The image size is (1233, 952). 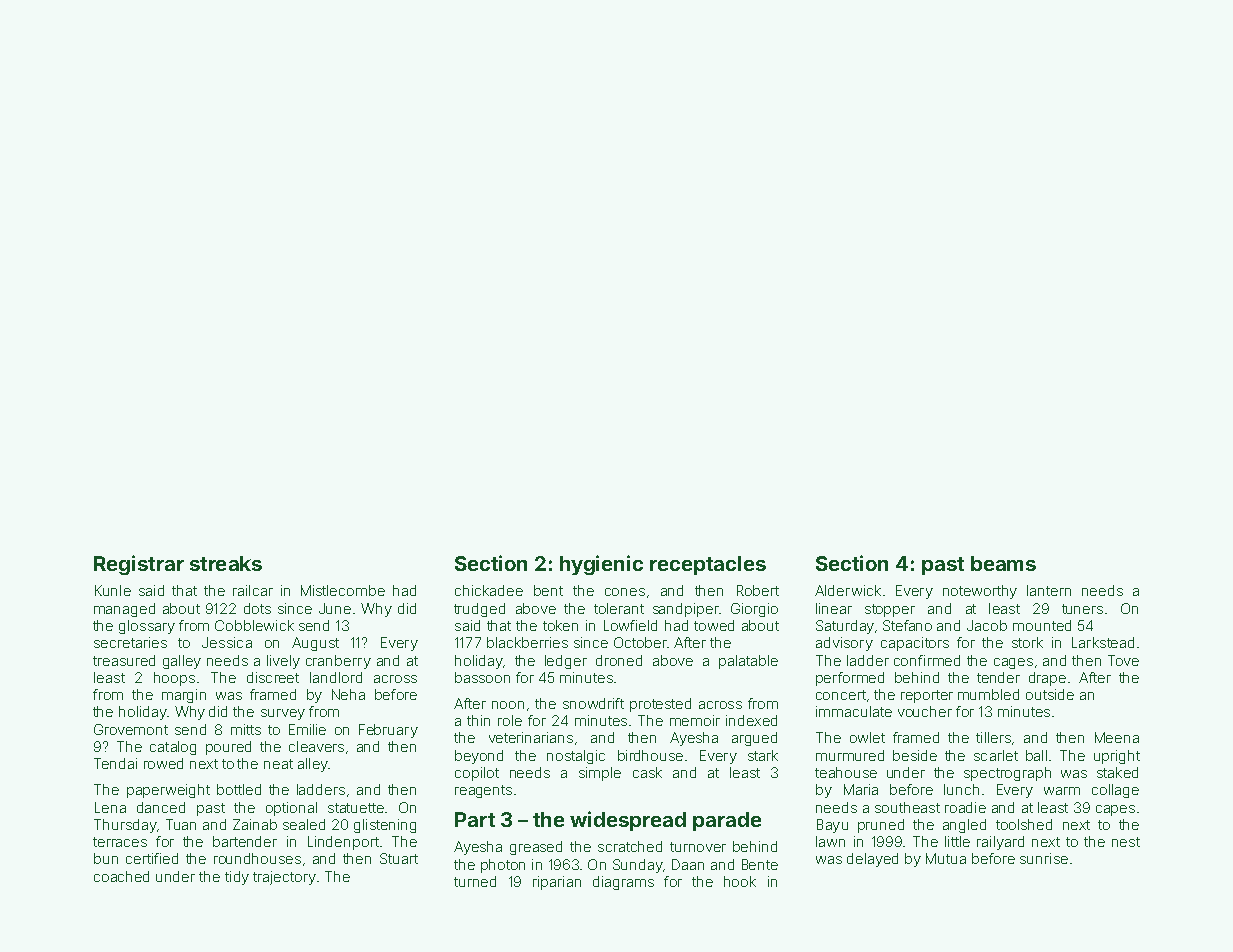 I want to click on nostalgic, so click(x=576, y=757).
